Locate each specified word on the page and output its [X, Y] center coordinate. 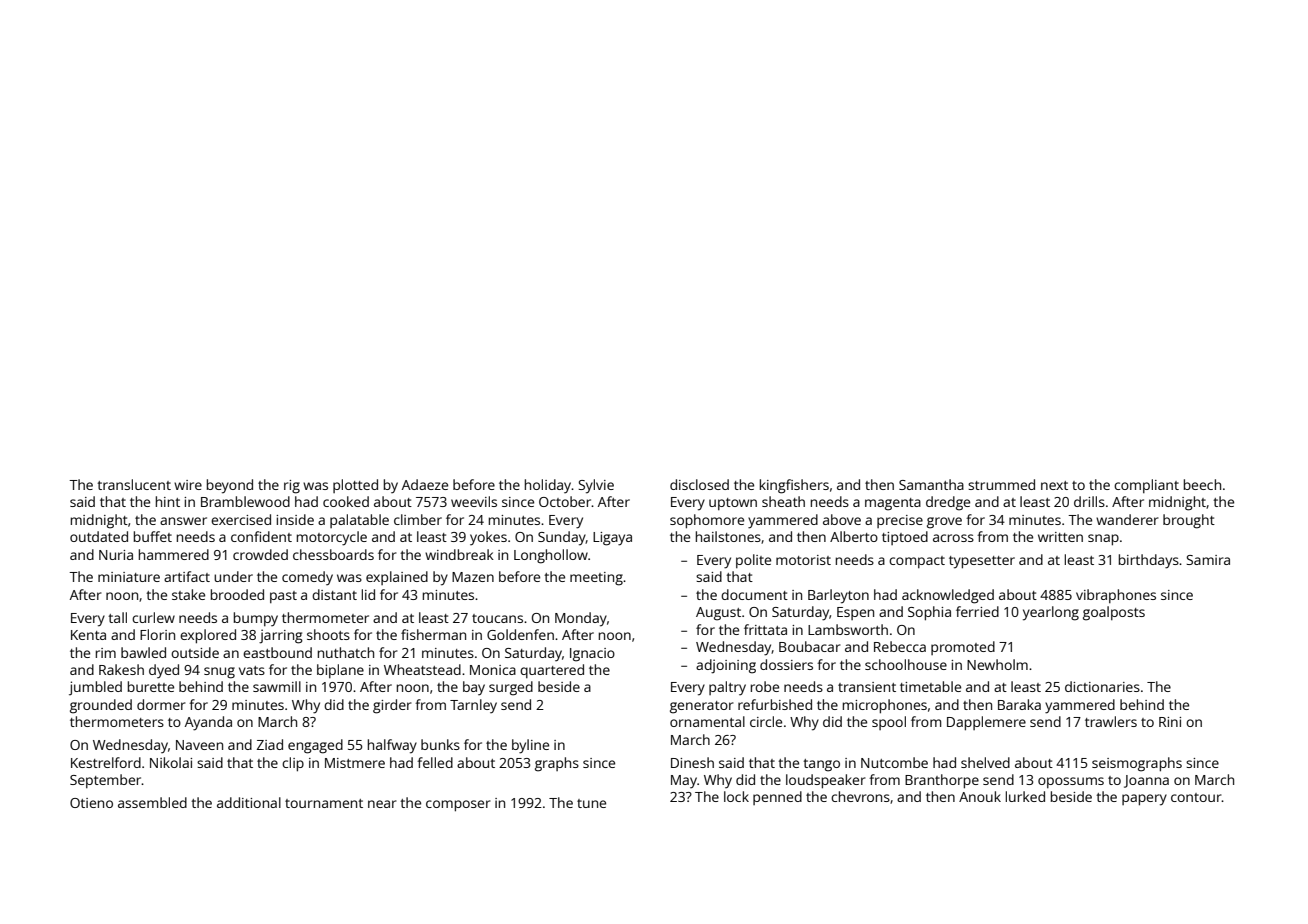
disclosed [699, 484]
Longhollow [551, 556]
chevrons [860, 796]
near [382, 804]
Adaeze [425, 484]
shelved [985, 762]
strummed [1001, 484]
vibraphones [1116, 596]
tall [117, 617]
